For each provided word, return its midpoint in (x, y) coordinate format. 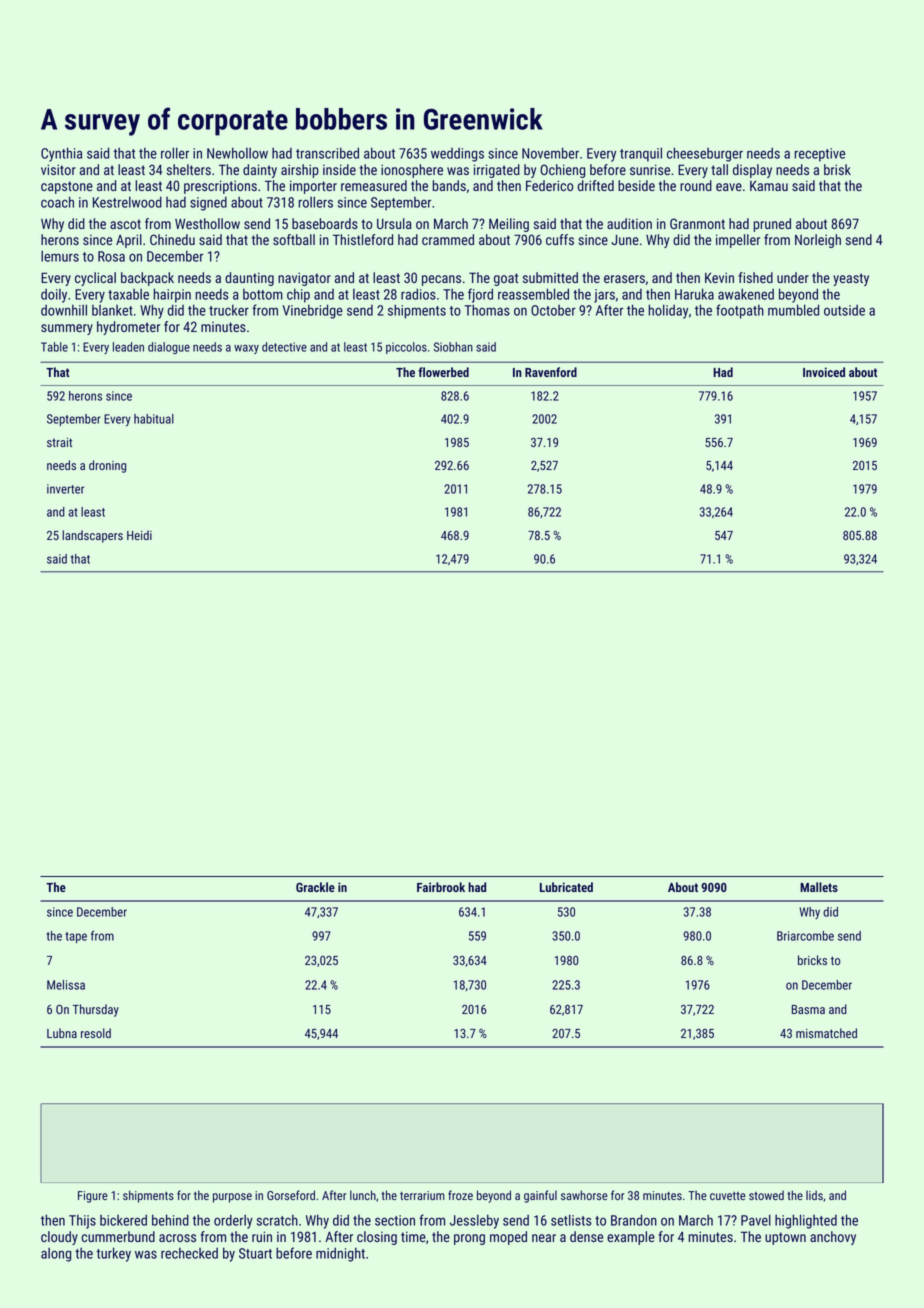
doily (54, 295)
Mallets (819, 887)
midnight (340, 1254)
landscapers (92, 536)
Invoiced (824, 372)
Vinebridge (312, 311)
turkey (113, 1254)
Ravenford (551, 372)
